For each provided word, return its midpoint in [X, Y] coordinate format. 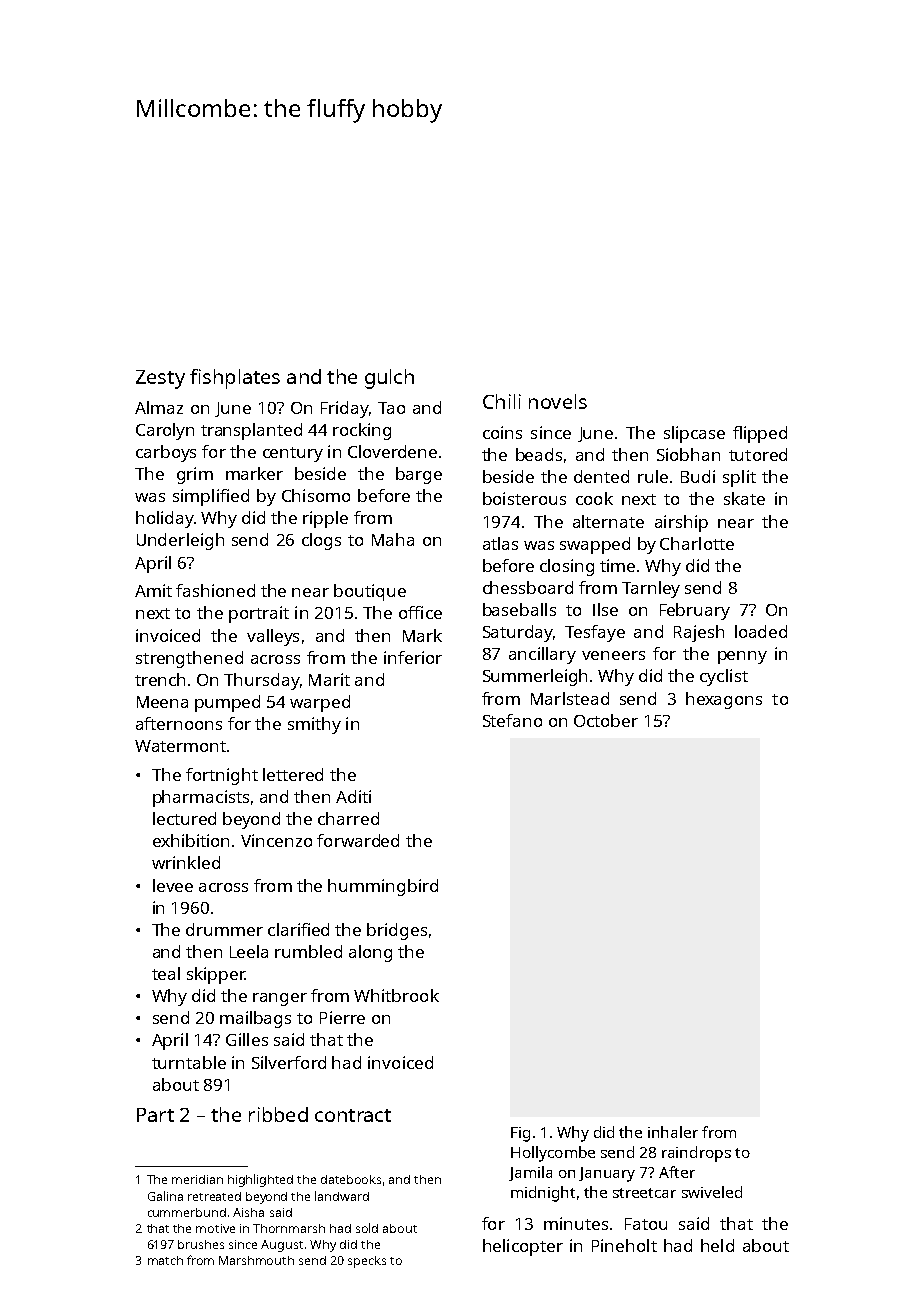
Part [155, 1115]
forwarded [358, 840]
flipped [760, 434]
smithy [314, 725]
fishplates [235, 379]
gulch [389, 379]
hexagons [724, 700]
